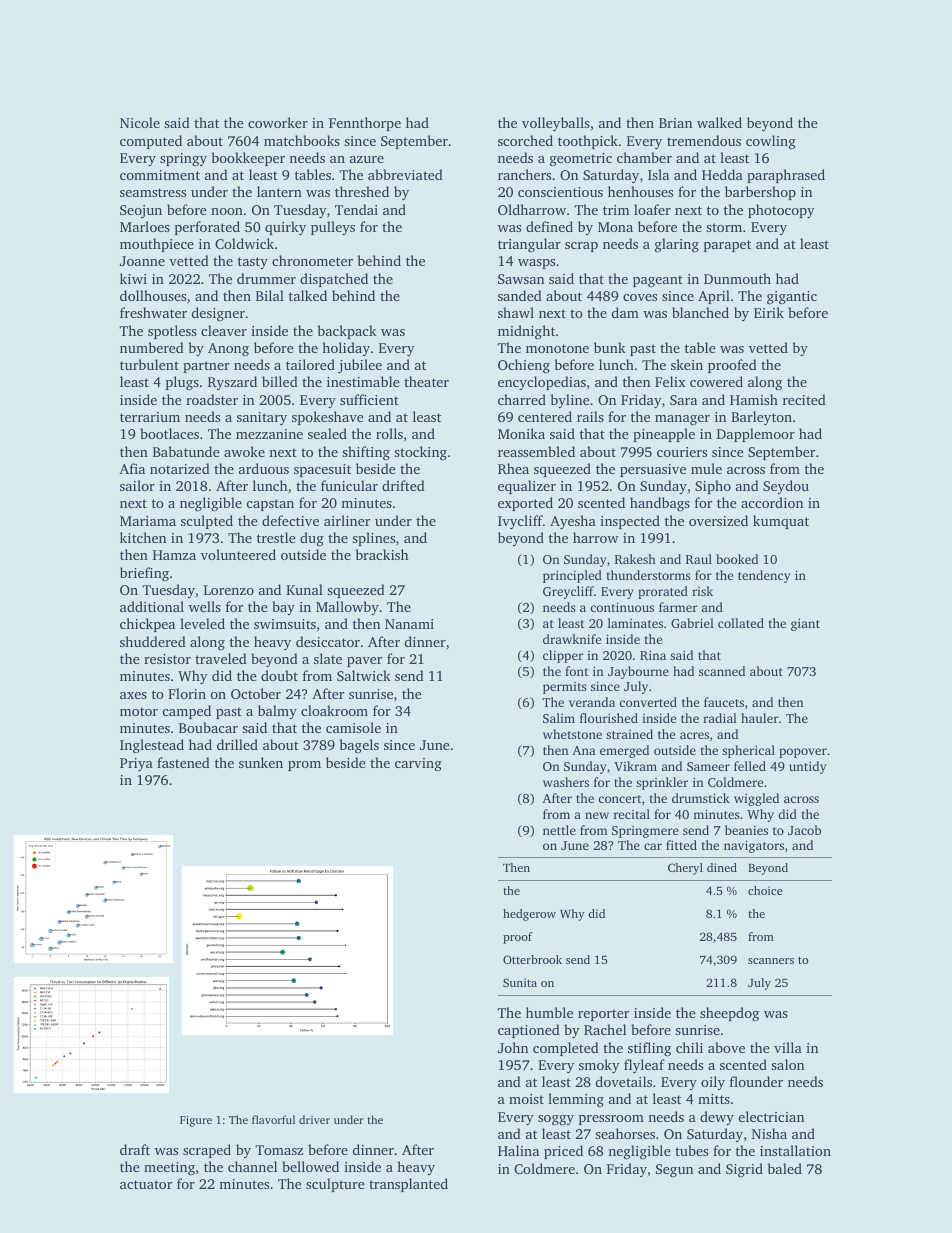  Describe the element at coordinates (426, 381) in the document. I see `theater` at that location.
